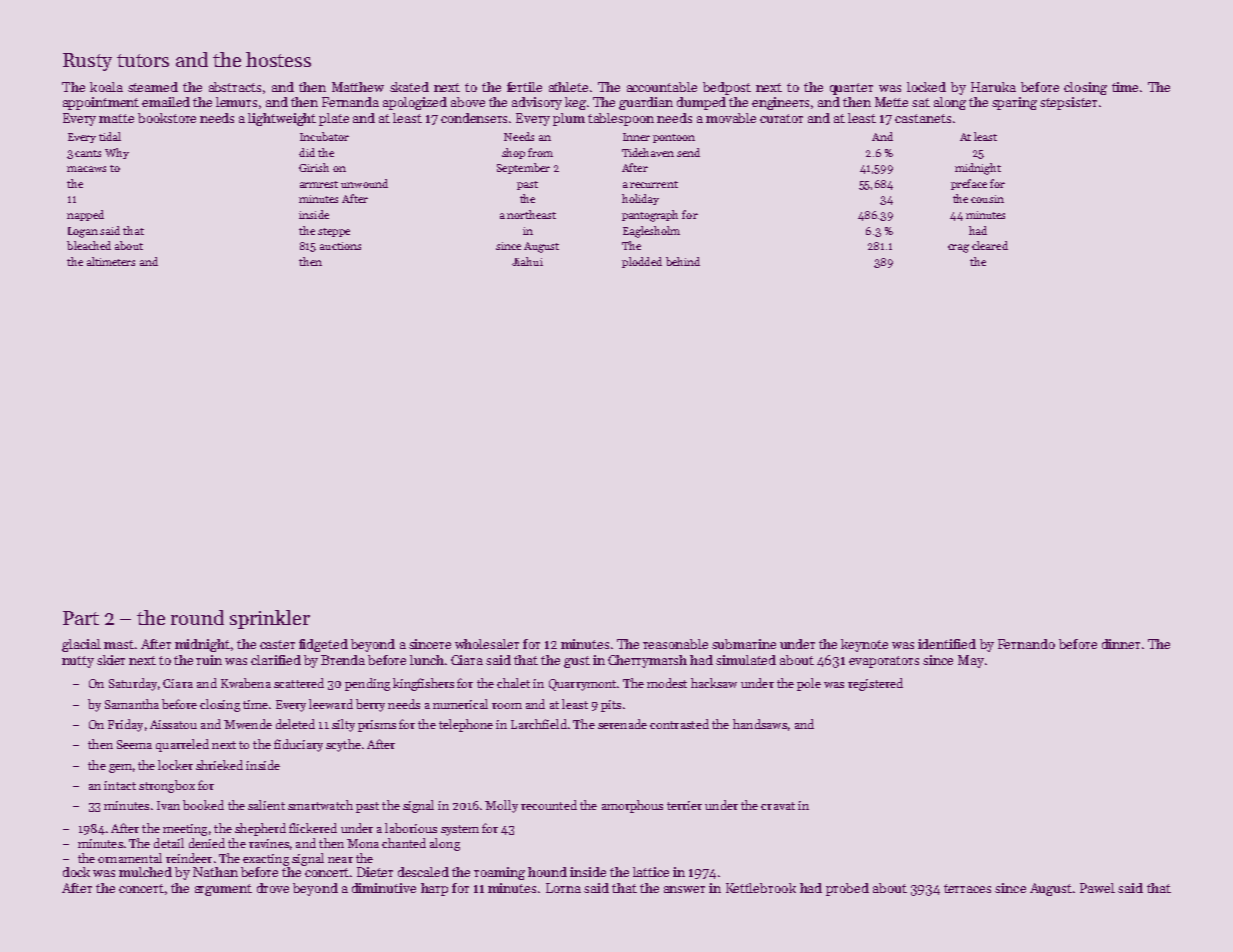 Image resolution: width=1233 pixels, height=952 pixels. I want to click on cleared, so click(990, 245).
